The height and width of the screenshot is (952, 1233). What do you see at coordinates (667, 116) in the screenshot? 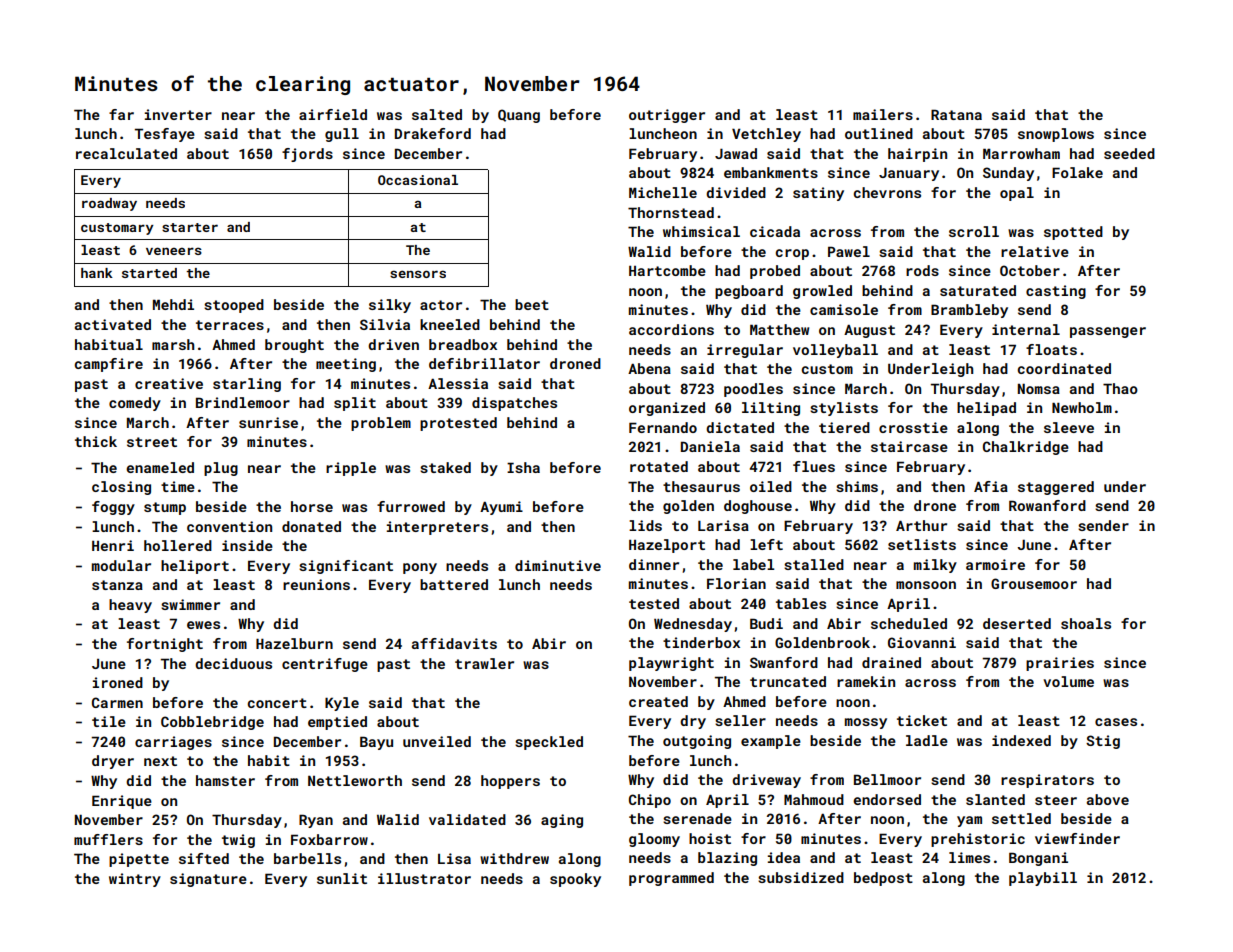
I see `outrigger` at bounding box center [667, 116].
